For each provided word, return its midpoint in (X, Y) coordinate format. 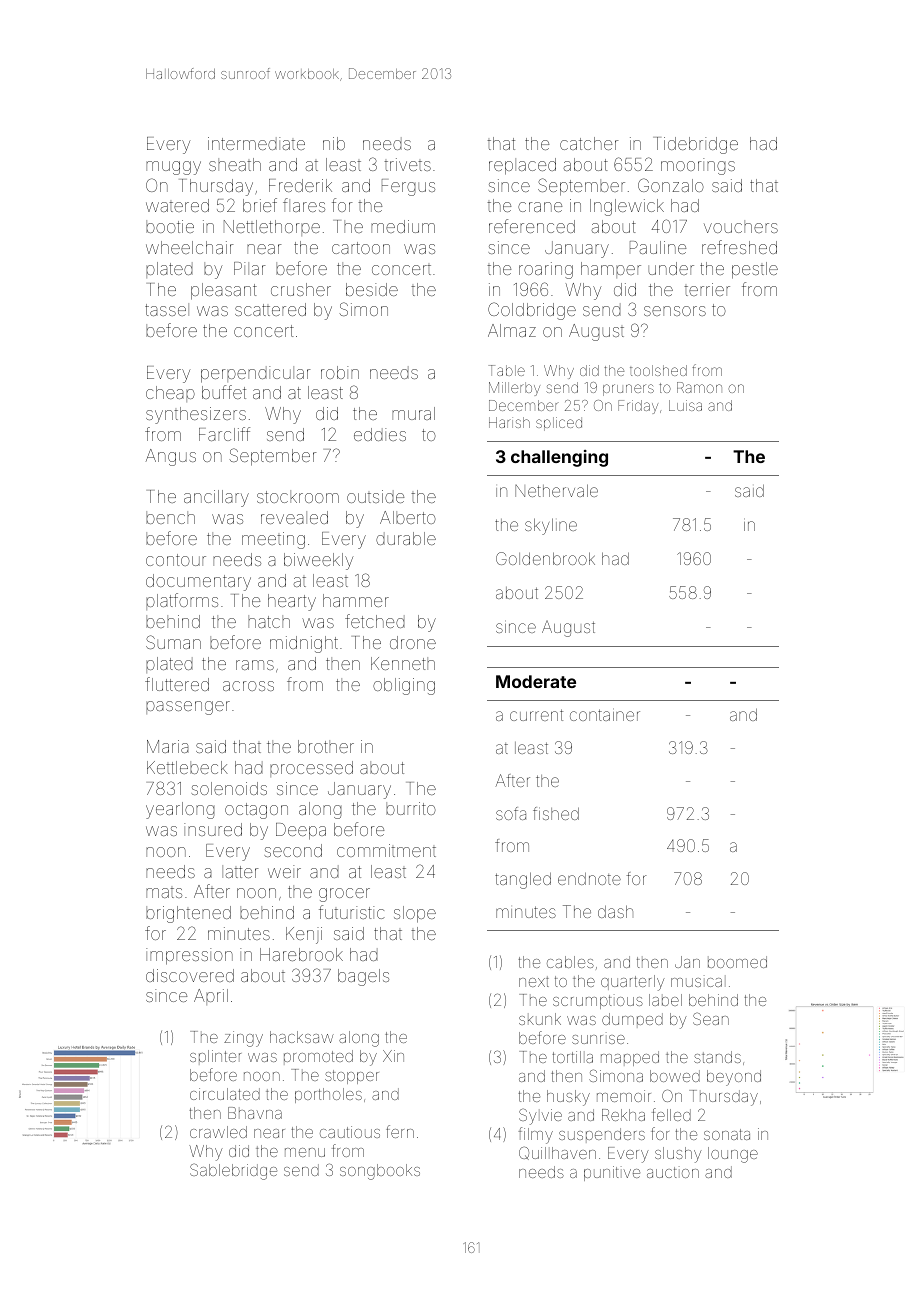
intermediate (256, 143)
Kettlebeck (187, 767)
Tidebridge (695, 145)
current (536, 715)
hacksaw (302, 1037)
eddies (380, 434)
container (605, 714)
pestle (755, 270)
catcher (589, 143)
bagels (363, 977)
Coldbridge (532, 311)
